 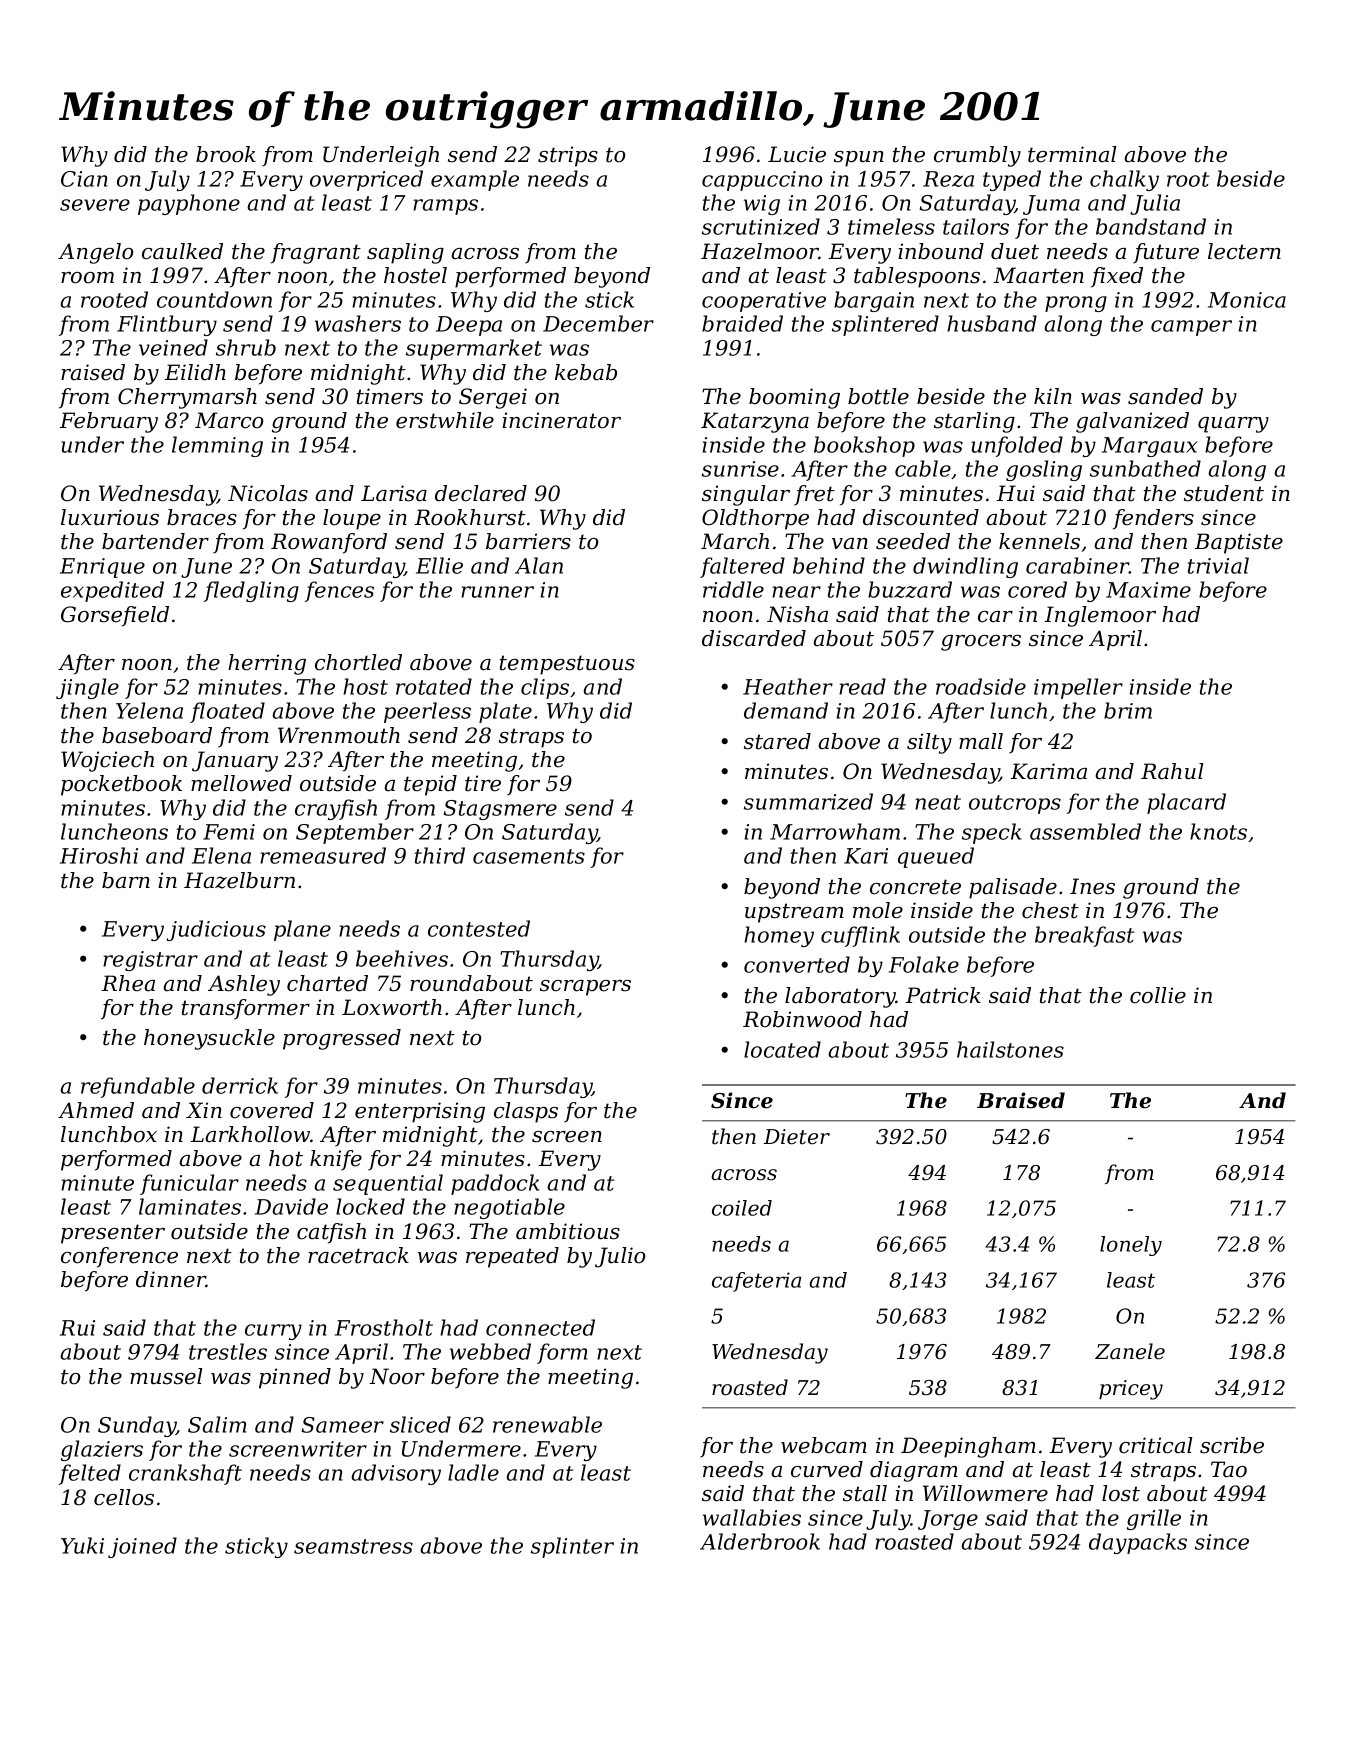 What do you see at coordinates (479, 928) in the screenshot?
I see `contested` at bounding box center [479, 928].
